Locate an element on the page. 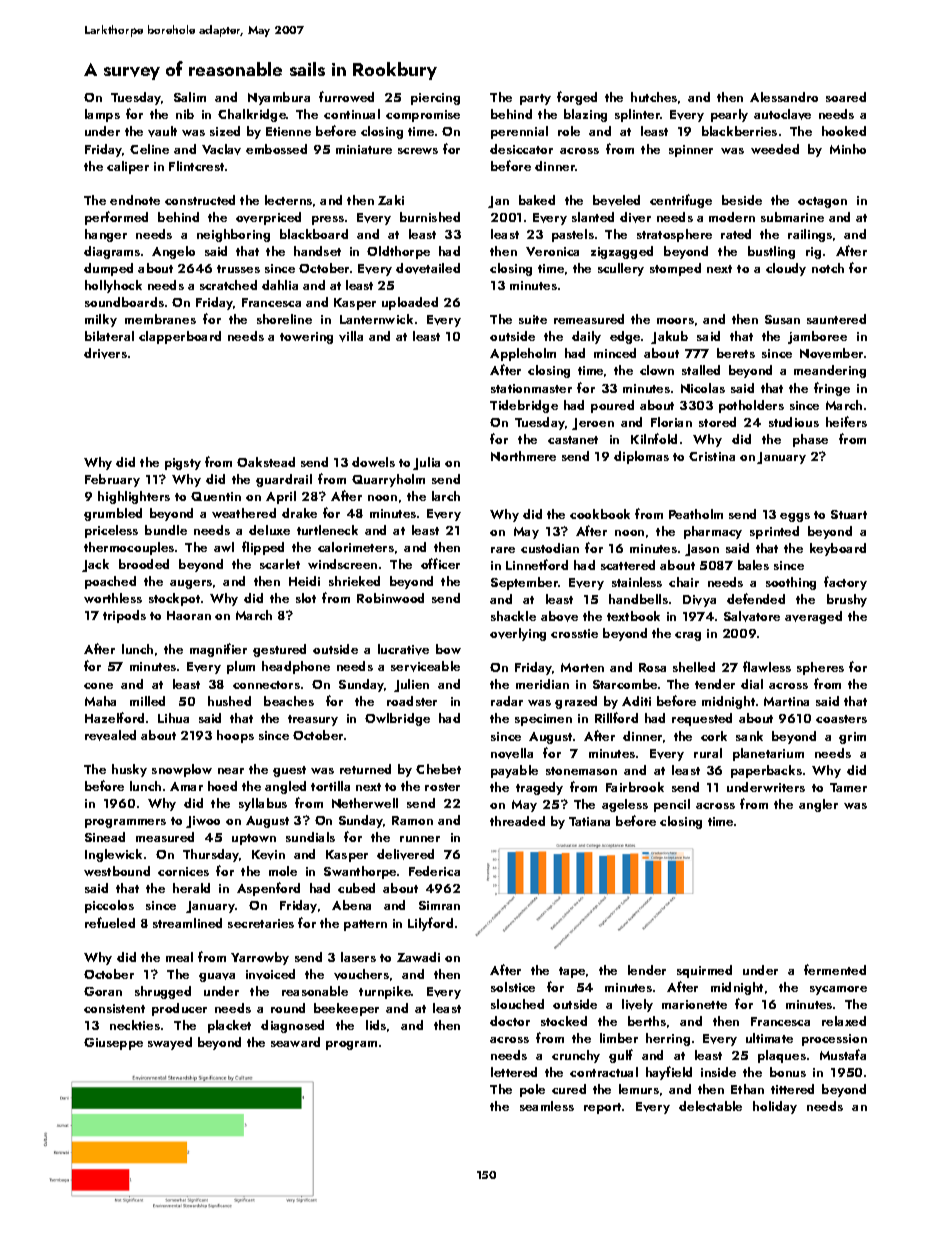  diplomas is located at coordinates (641, 457).
